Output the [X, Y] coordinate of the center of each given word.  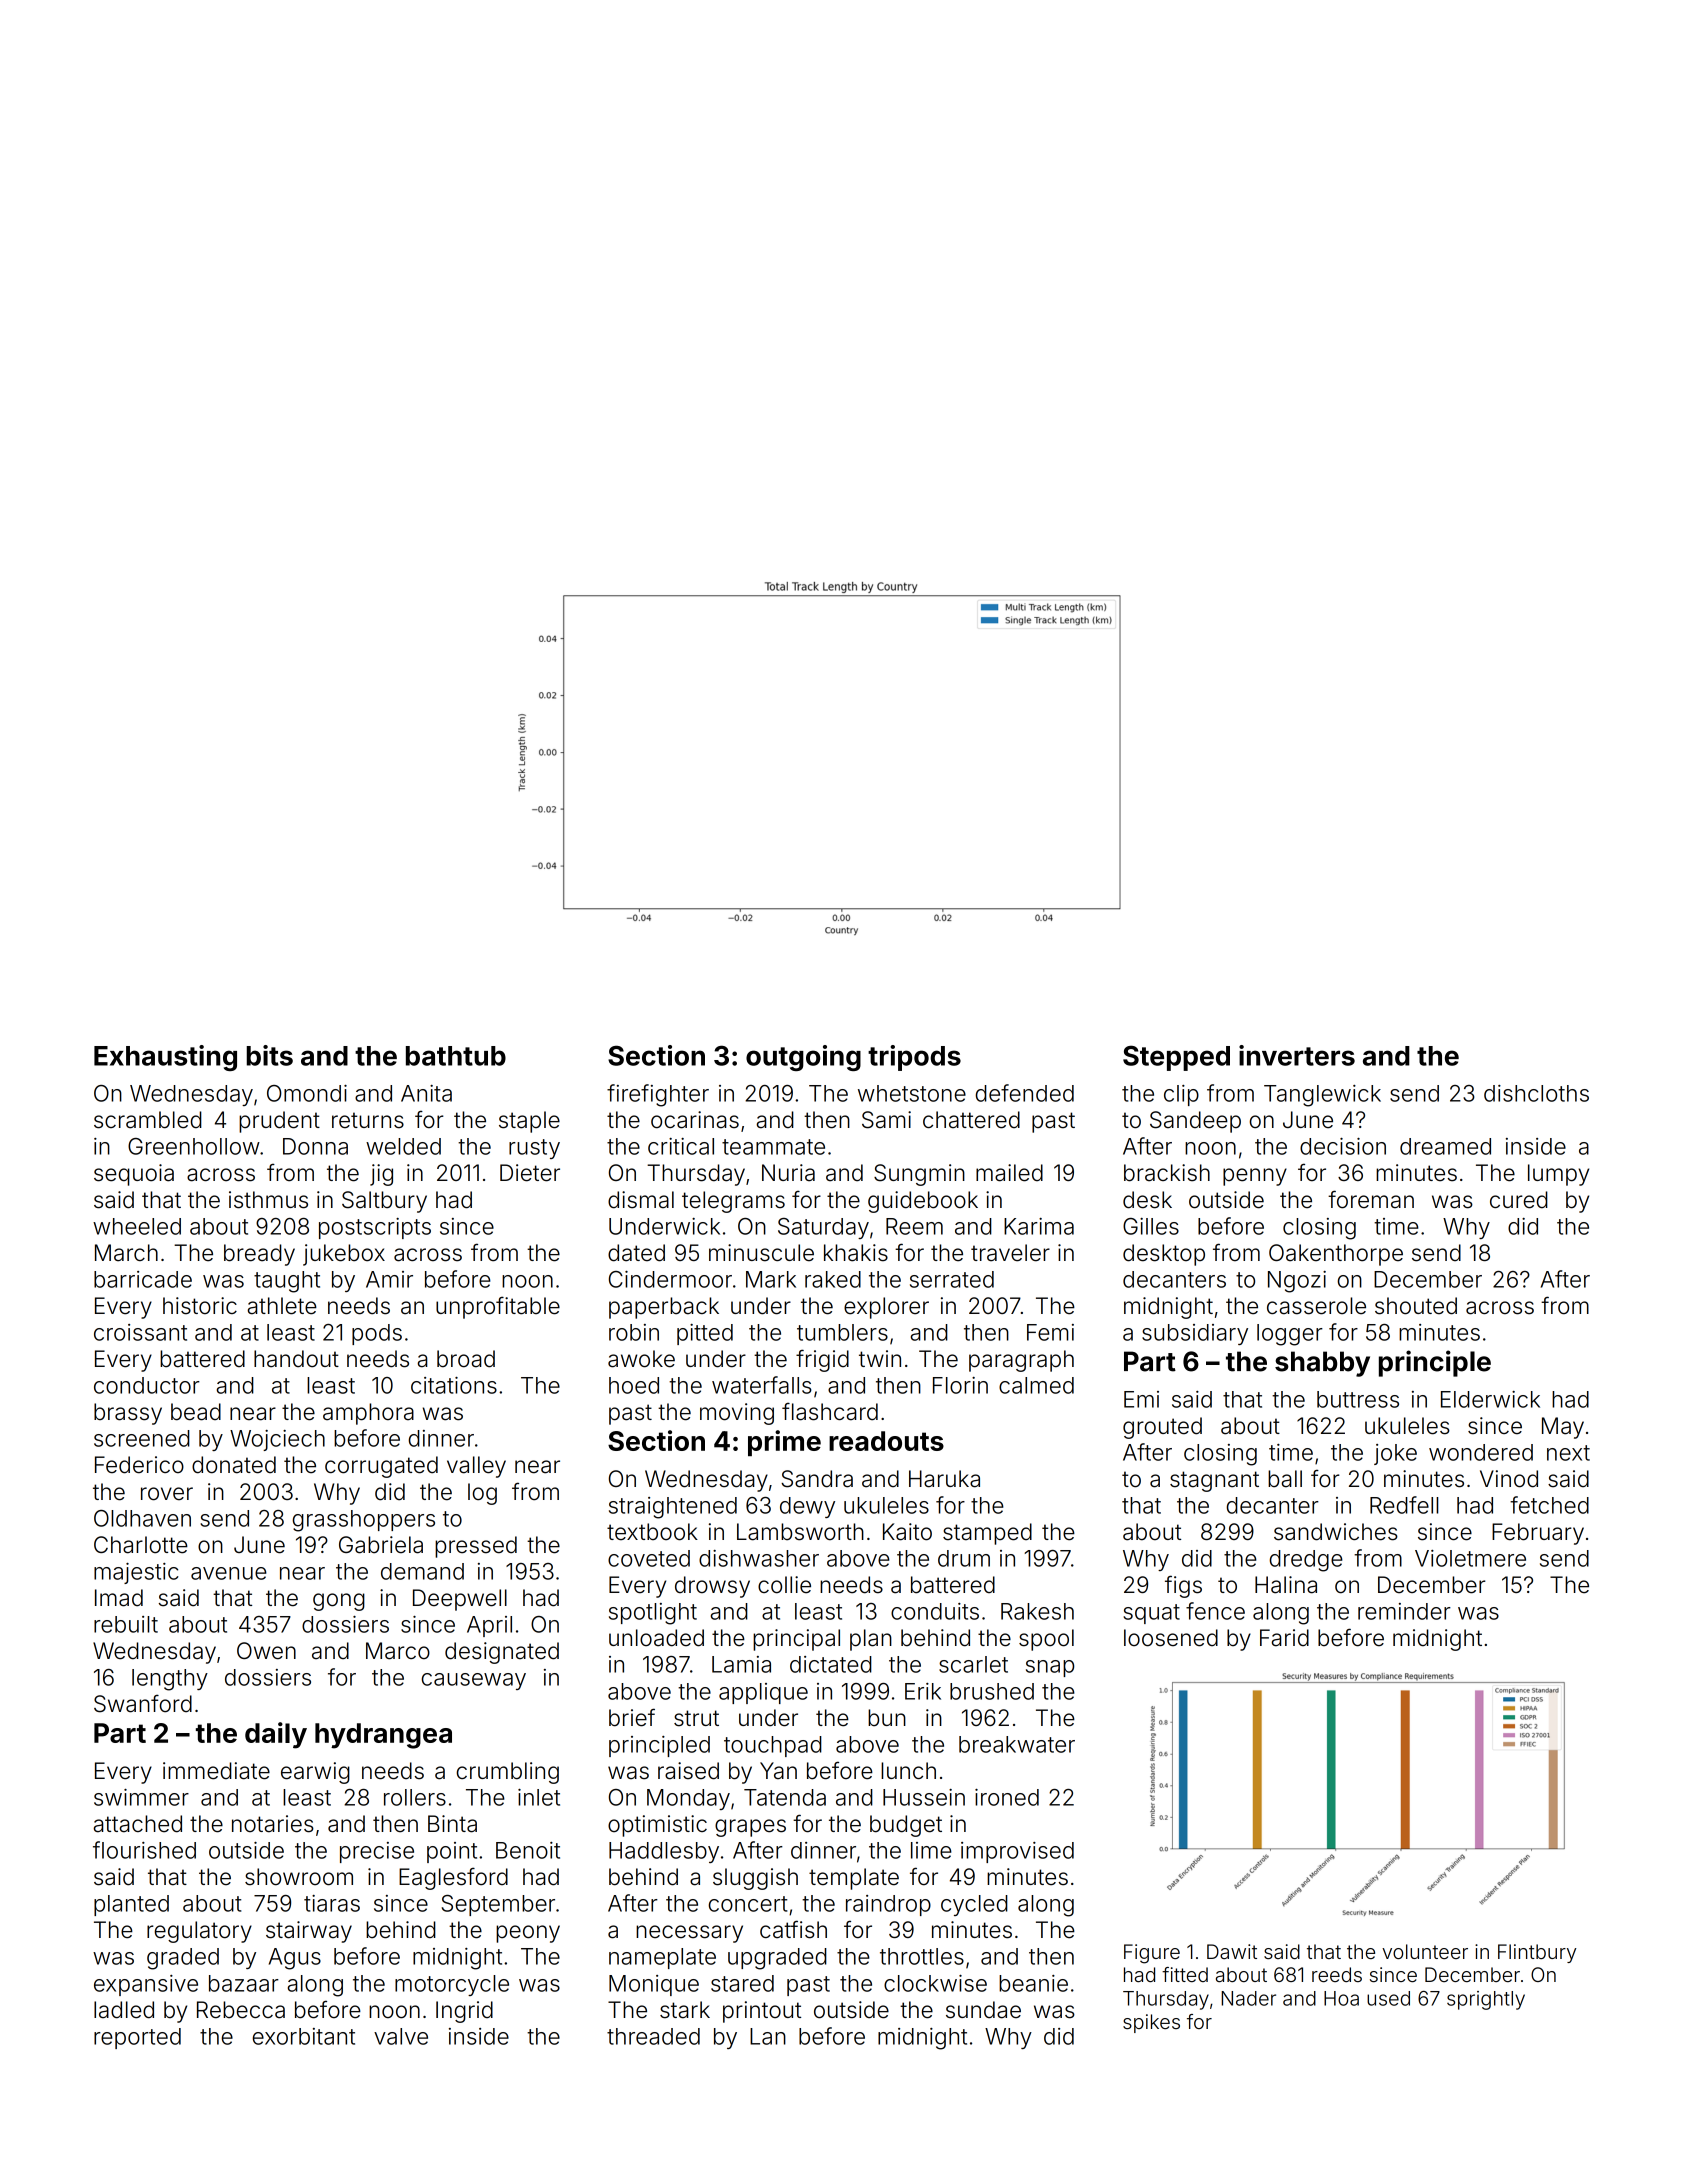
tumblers [842, 1332]
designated [502, 1653]
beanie [1033, 1983]
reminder [1404, 1611]
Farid [1284, 1638]
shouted [1416, 1306]
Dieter [530, 1173]
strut [696, 1718]
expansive [146, 1985]
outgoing [803, 1058]
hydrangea [383, 1736]
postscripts [375, 1228]
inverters [1297, 1055]
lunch [908, 1770]
